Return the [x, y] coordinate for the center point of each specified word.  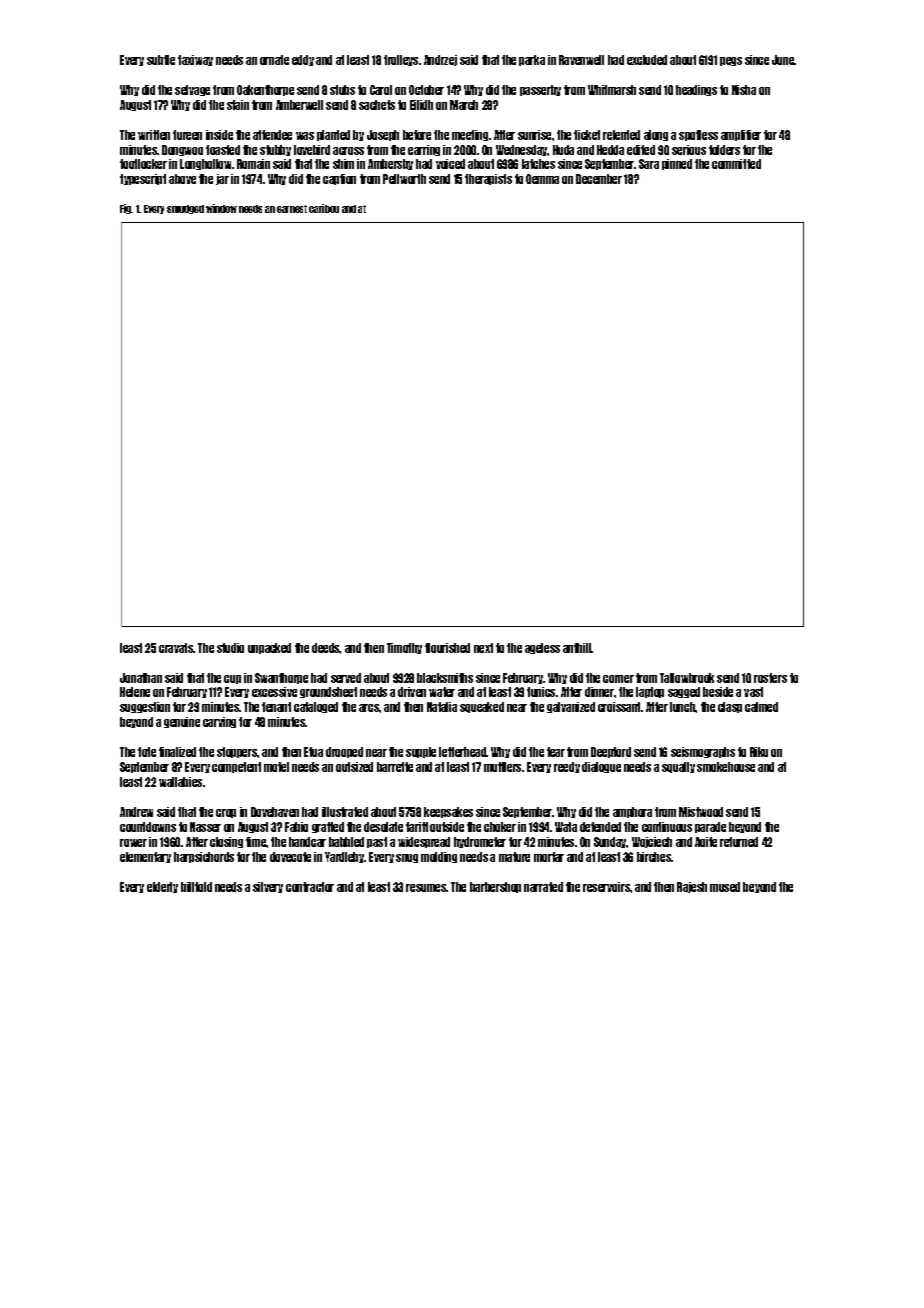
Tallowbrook [687, 678]
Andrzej [440, 60]
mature [514, 857]
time [256, 842]
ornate [274, 60]
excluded [647, 60]
